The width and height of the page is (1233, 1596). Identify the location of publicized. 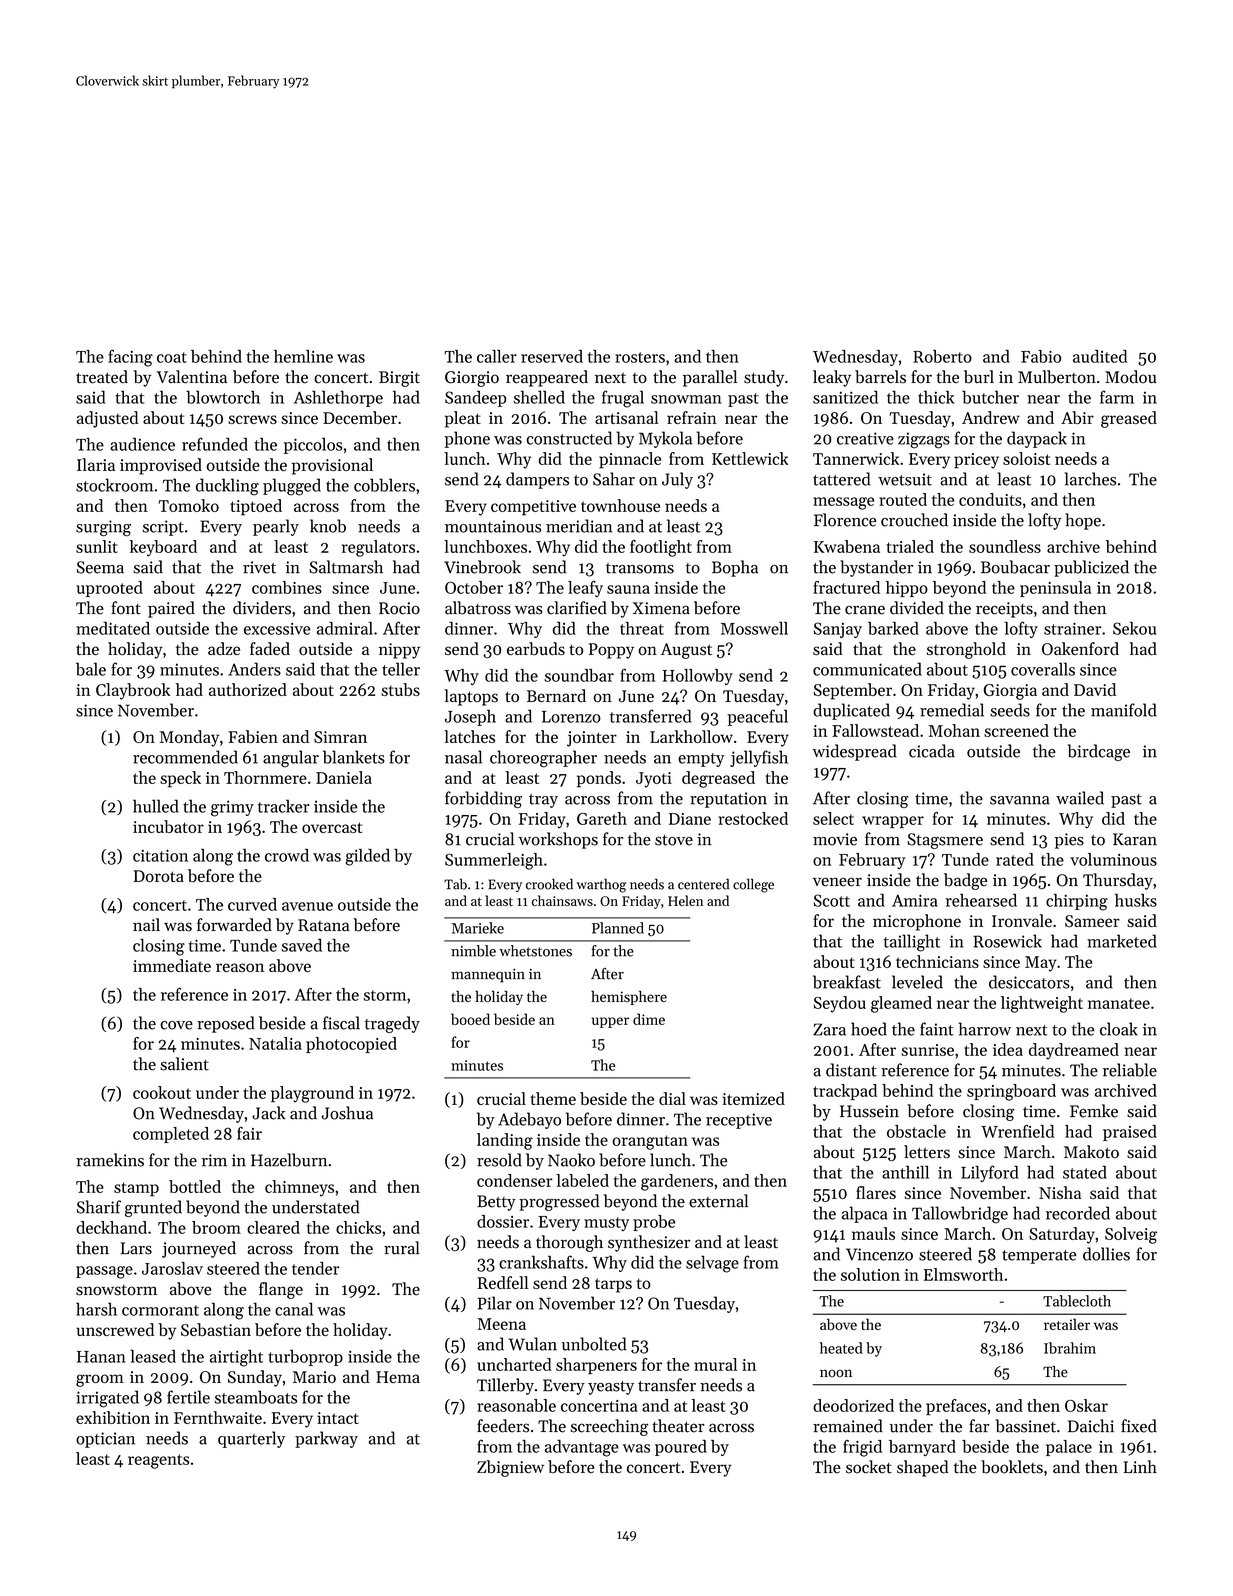
(1091, 568).
